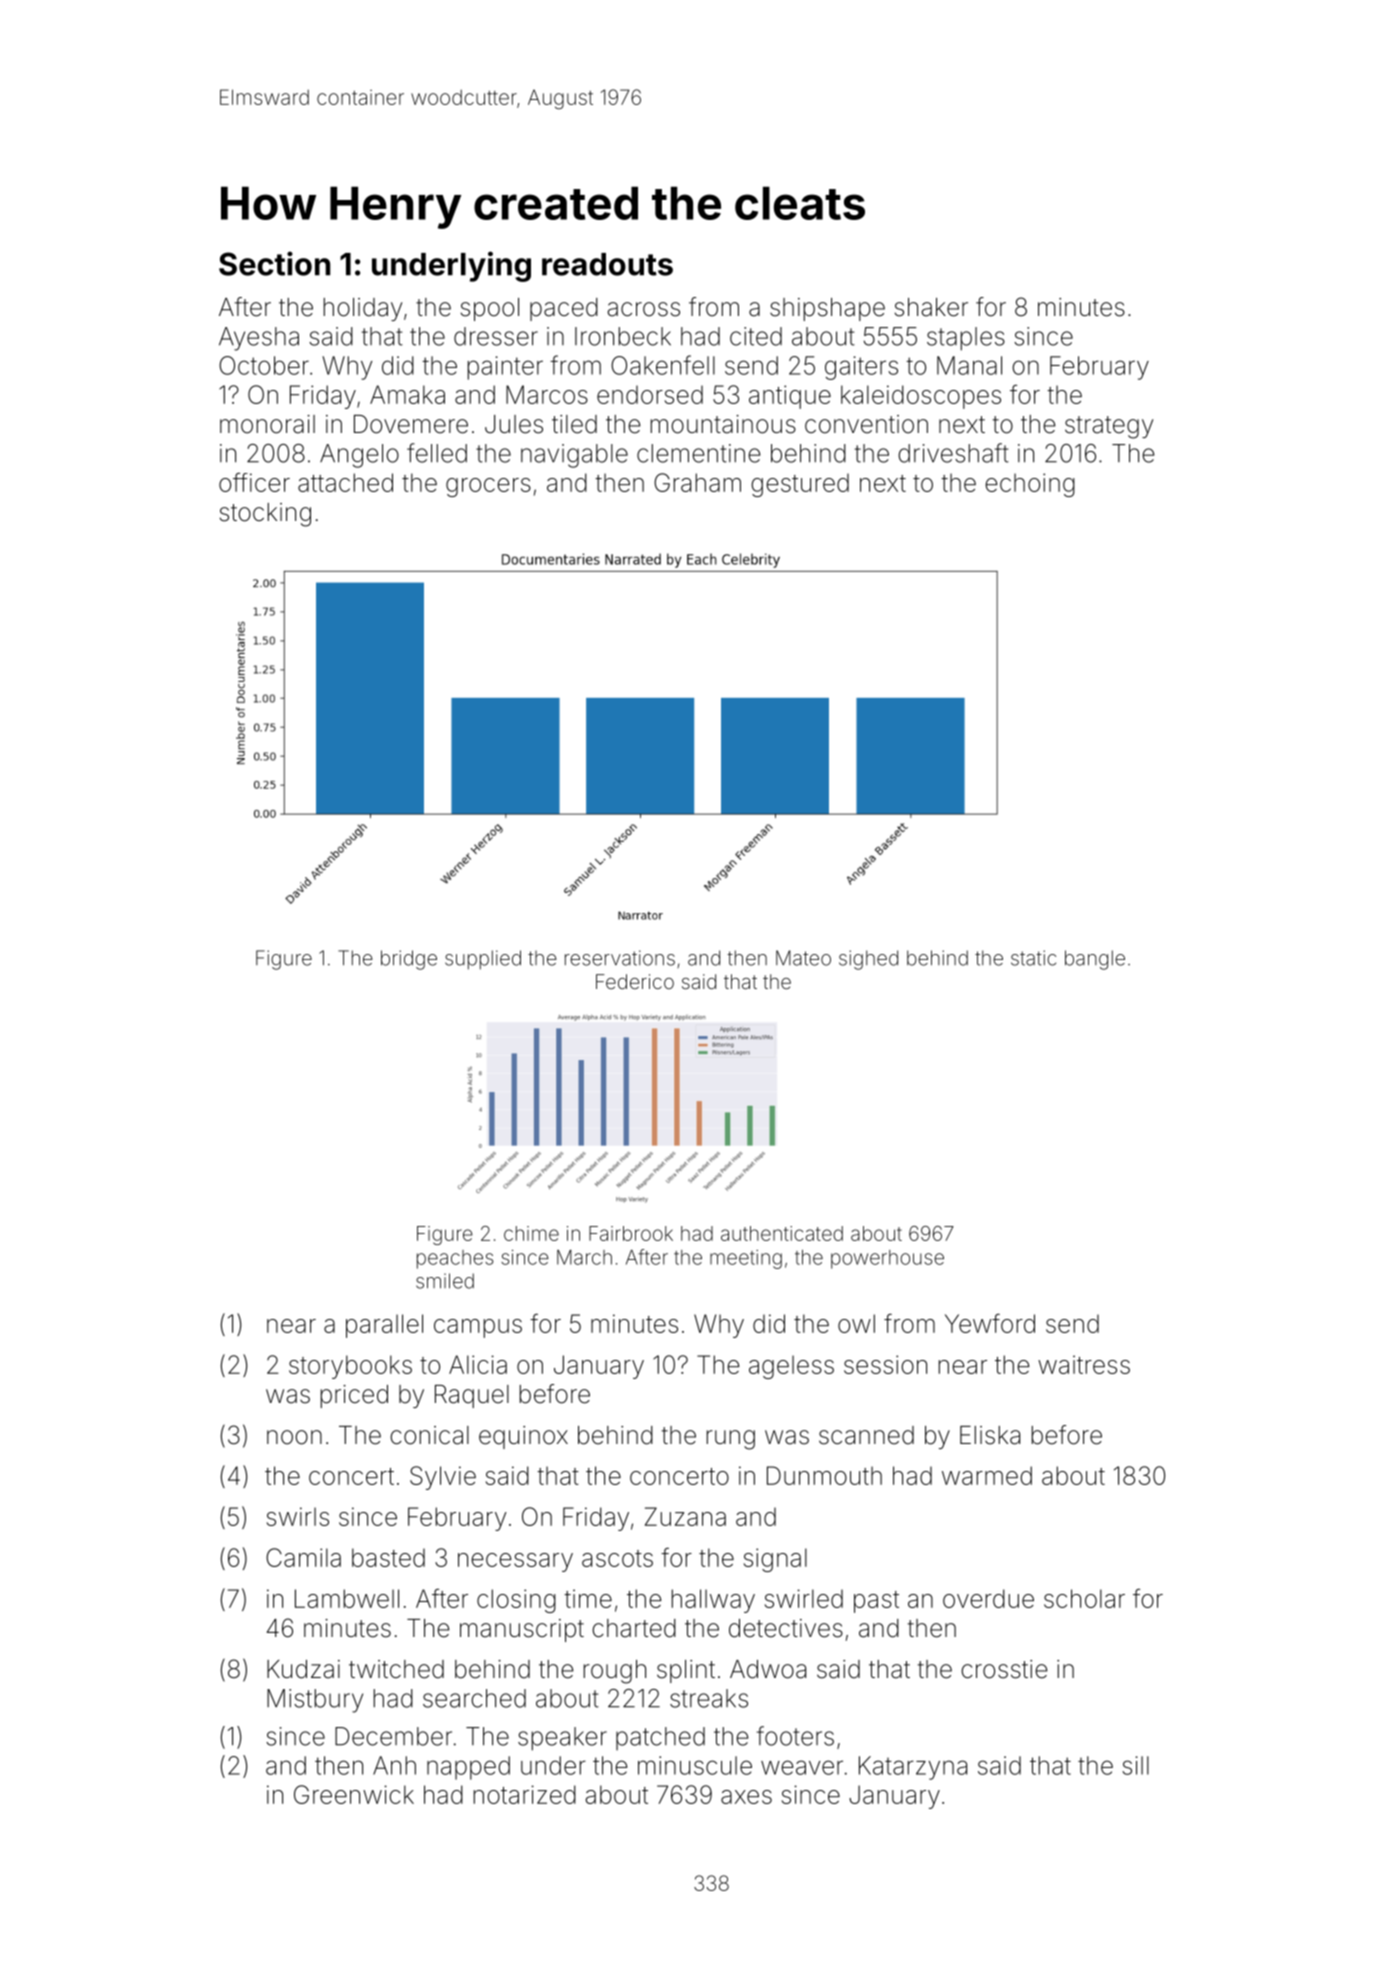 This image has width=1386, height=1969. What do you see at coordinates (620, 958) in the image?
I see `reservations` at bounding box center [620, 958].
